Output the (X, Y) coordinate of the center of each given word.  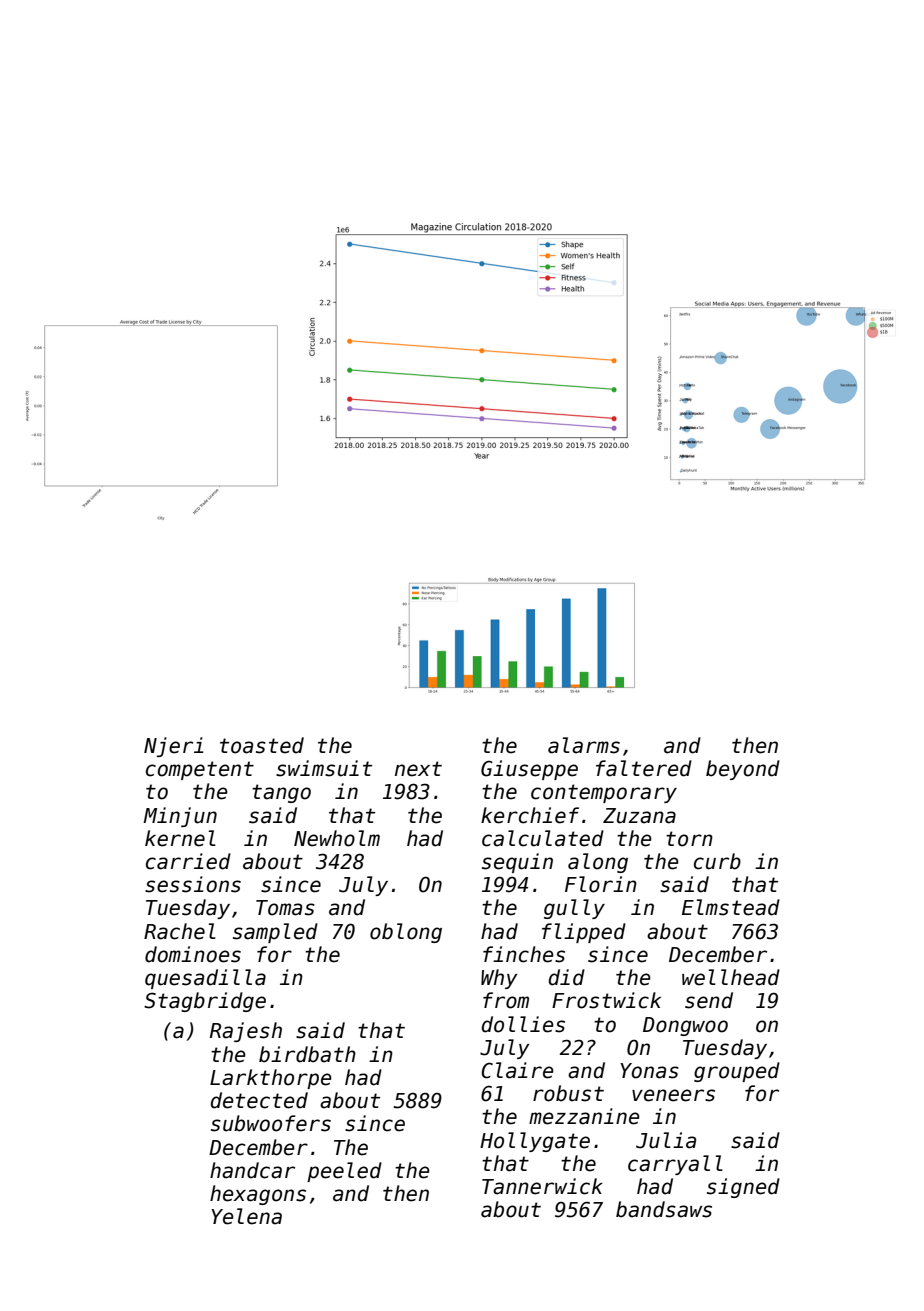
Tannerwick (542, 1186)
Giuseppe (529, 770)
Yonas (649, 1071)
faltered (644, 768)
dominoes (193, 954)
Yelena (246, 1216)
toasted (262, 745)
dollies (523, 1024)
